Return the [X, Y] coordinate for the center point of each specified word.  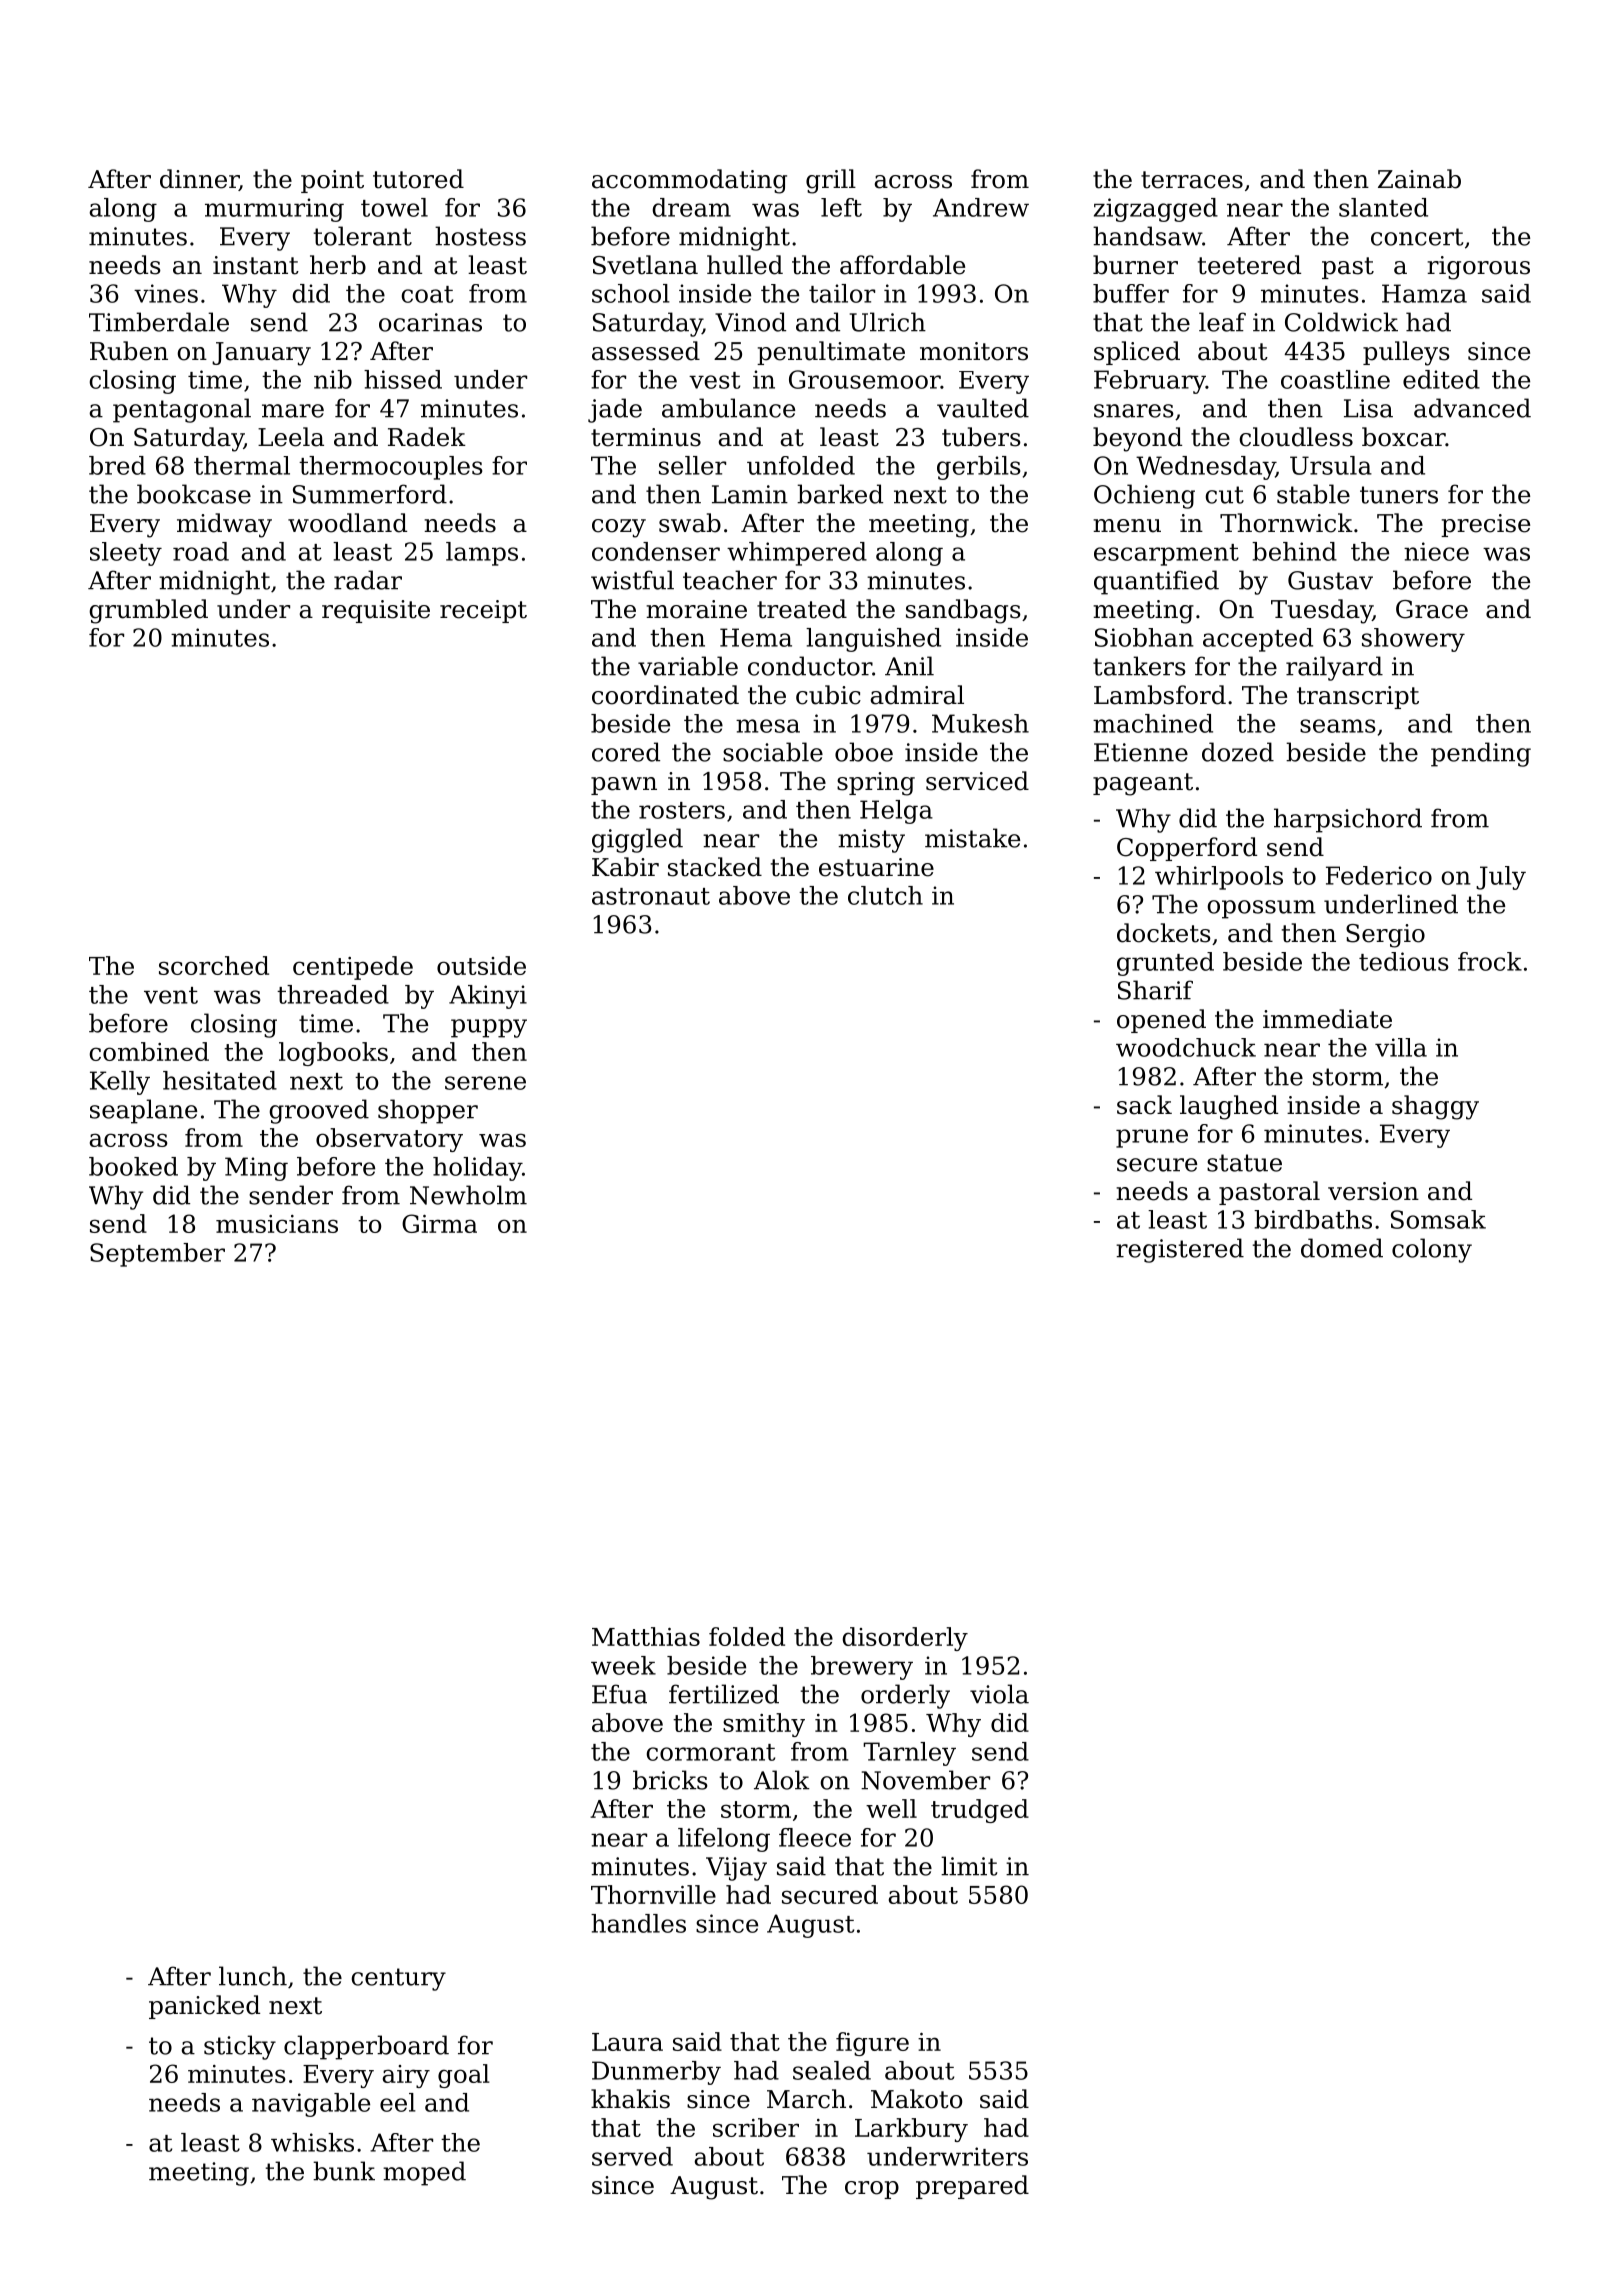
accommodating [689, 181]
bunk [344, 2171]
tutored [418, 179]
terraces [1192, 180]
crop [872, 2190]
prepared [972, 2187]
